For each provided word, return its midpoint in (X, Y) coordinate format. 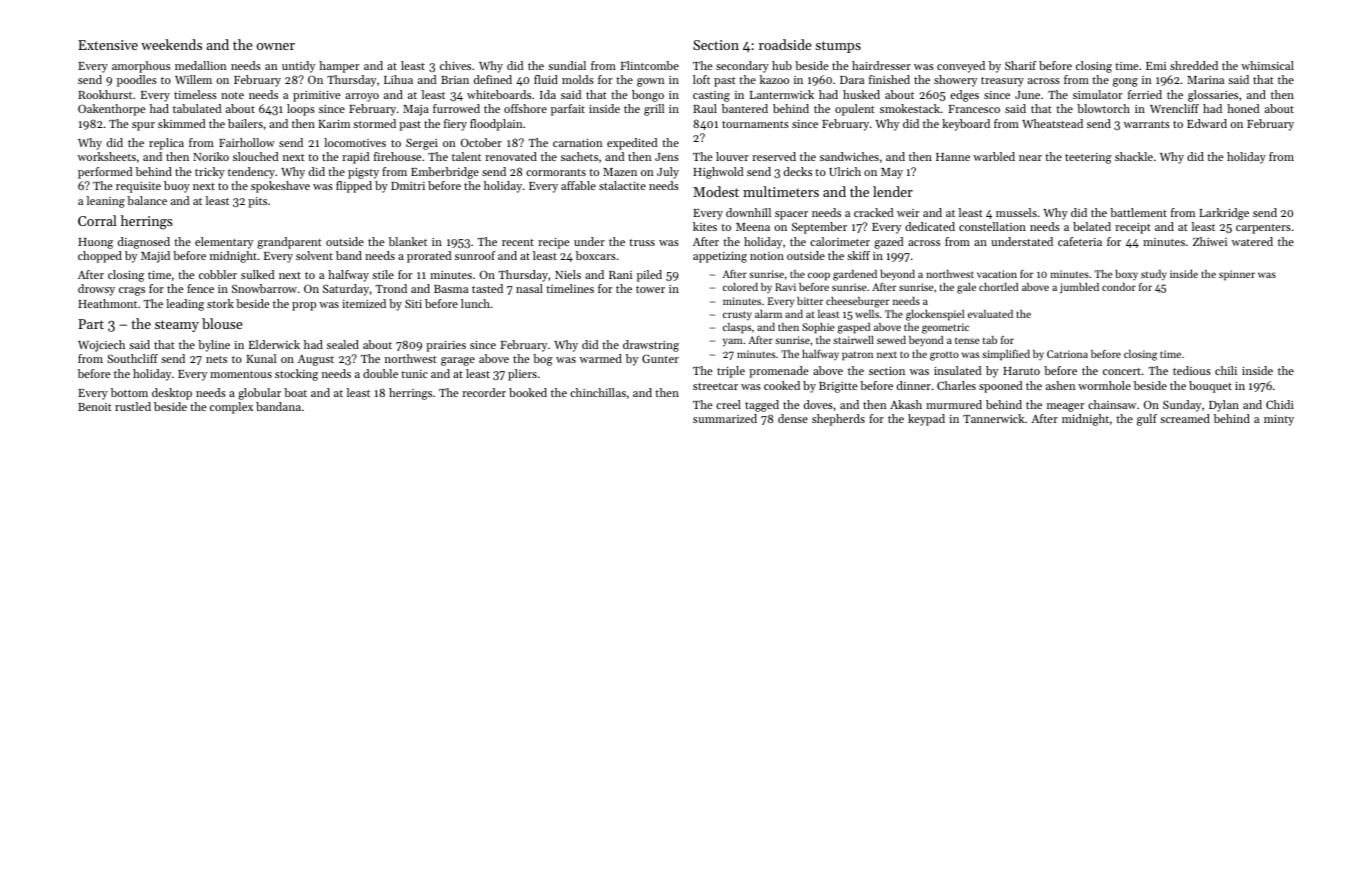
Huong (95, 243)
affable (578, 185)
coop (819, 276)
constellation (992, 226)
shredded (1194, 65)
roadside (785, 44)
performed (105, 173)
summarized (725, 418)
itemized (364, 303)
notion (767, 256)
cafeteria (1080, 241)
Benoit (95, 407)
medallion (200, 65)
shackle (1134, 156)
